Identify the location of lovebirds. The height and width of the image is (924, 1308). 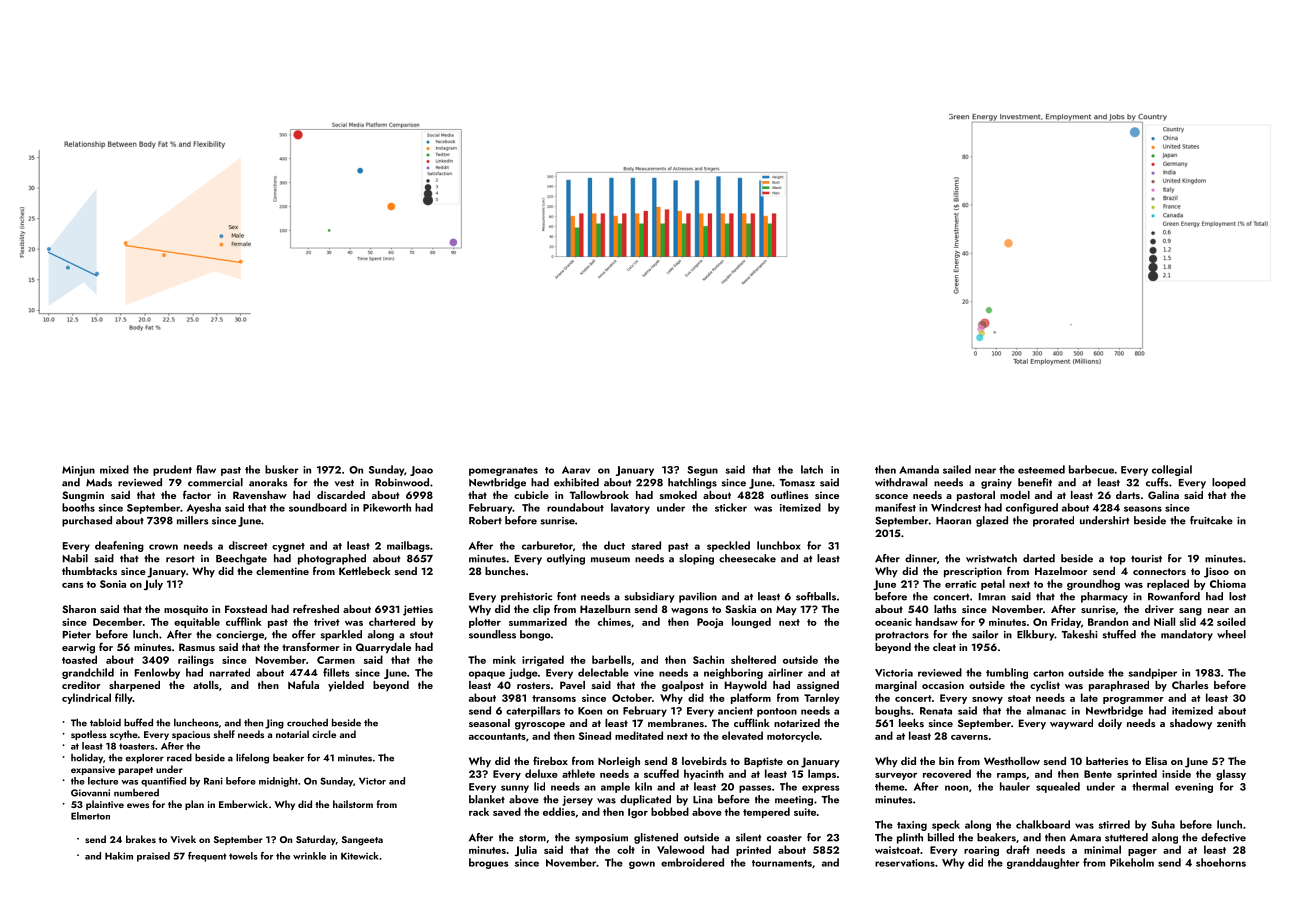
(704, 761).
